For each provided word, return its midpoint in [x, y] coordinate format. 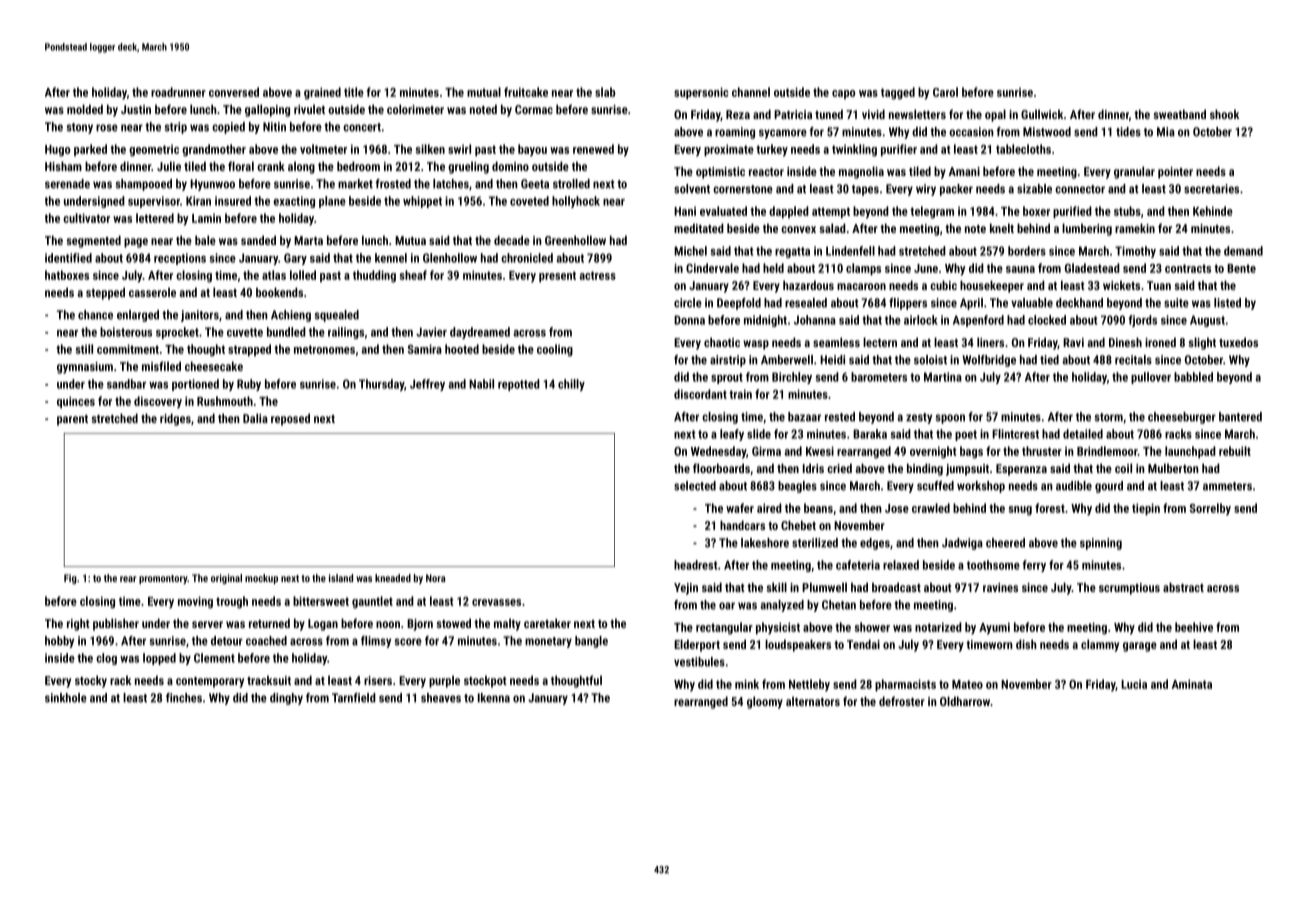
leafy [732, 435]
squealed [336, 316]
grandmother [214, 150]
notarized [938, 627]
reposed [290, 419]
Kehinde [1213, 211]
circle [688, 303]
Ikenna [494, 698]
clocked [1047, 320]
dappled [789, 212]
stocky [91, 681]
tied [1049, 360]
